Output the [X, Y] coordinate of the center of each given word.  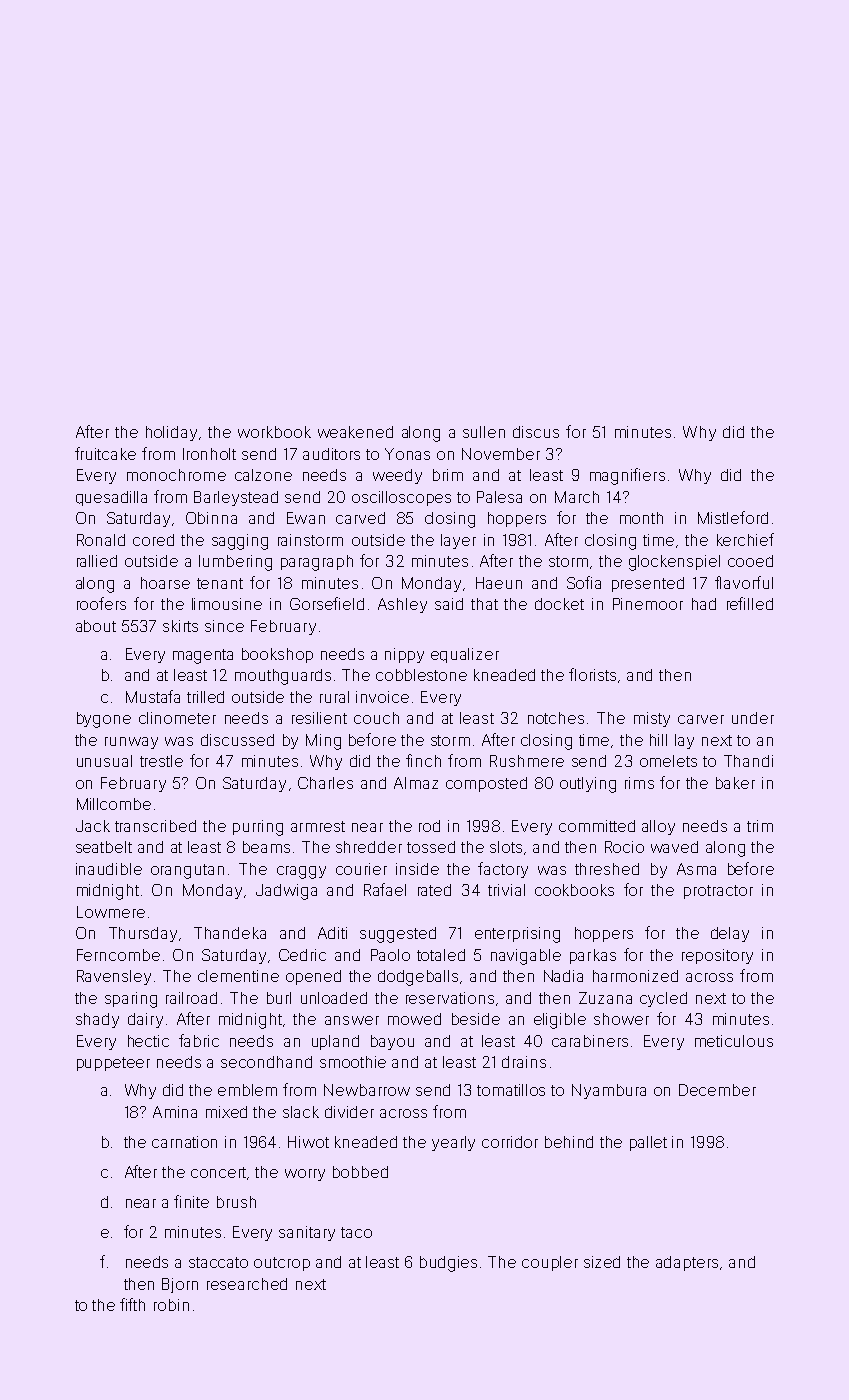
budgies [448, 1264]
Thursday [143, 934]
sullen [484, 432]
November [501, 454]
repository [717, 956]
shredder [369, 847]
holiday [171, 433]
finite [191, 1201]
